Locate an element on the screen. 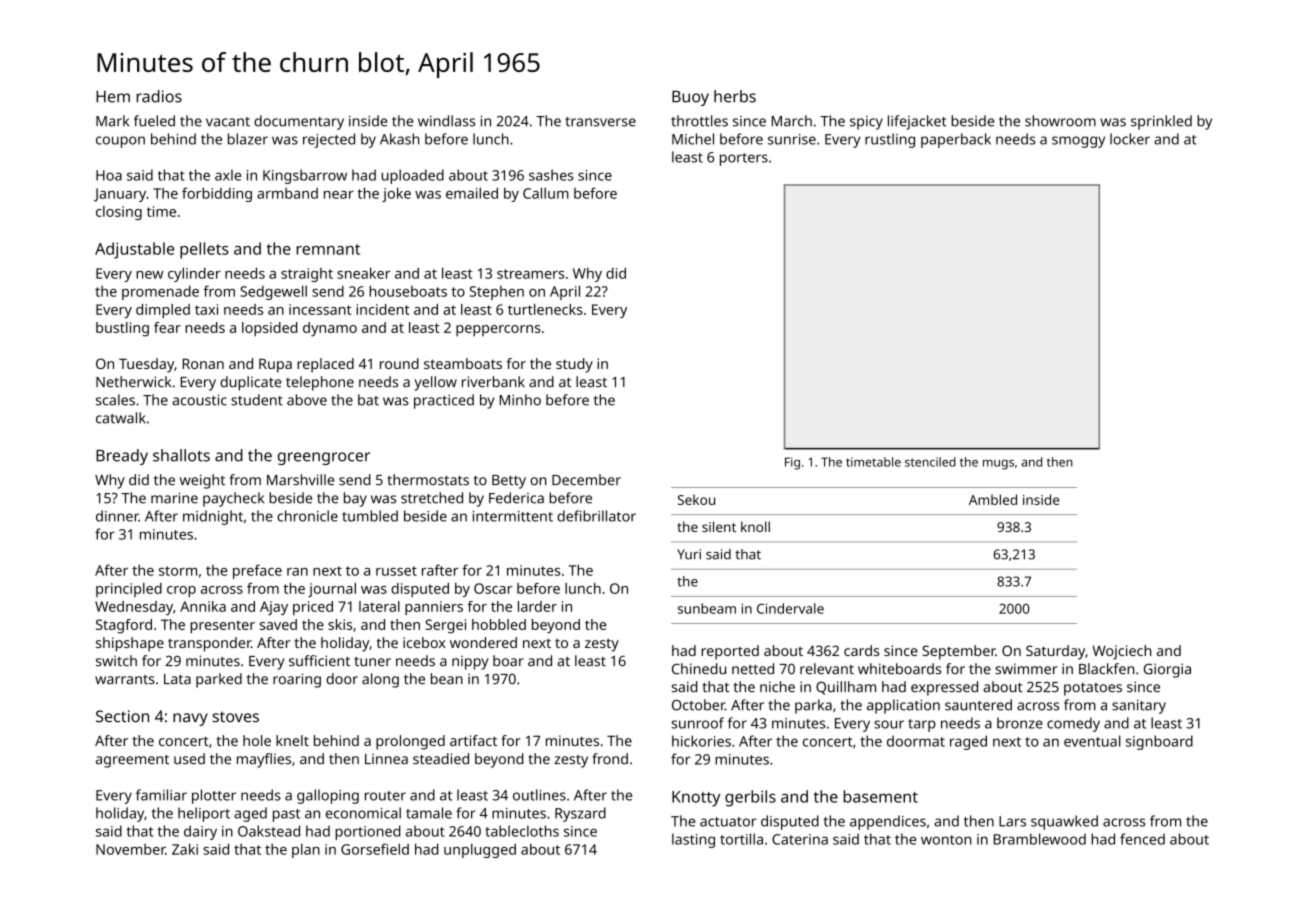  peppercorns is located at coordinates (498, 331).
